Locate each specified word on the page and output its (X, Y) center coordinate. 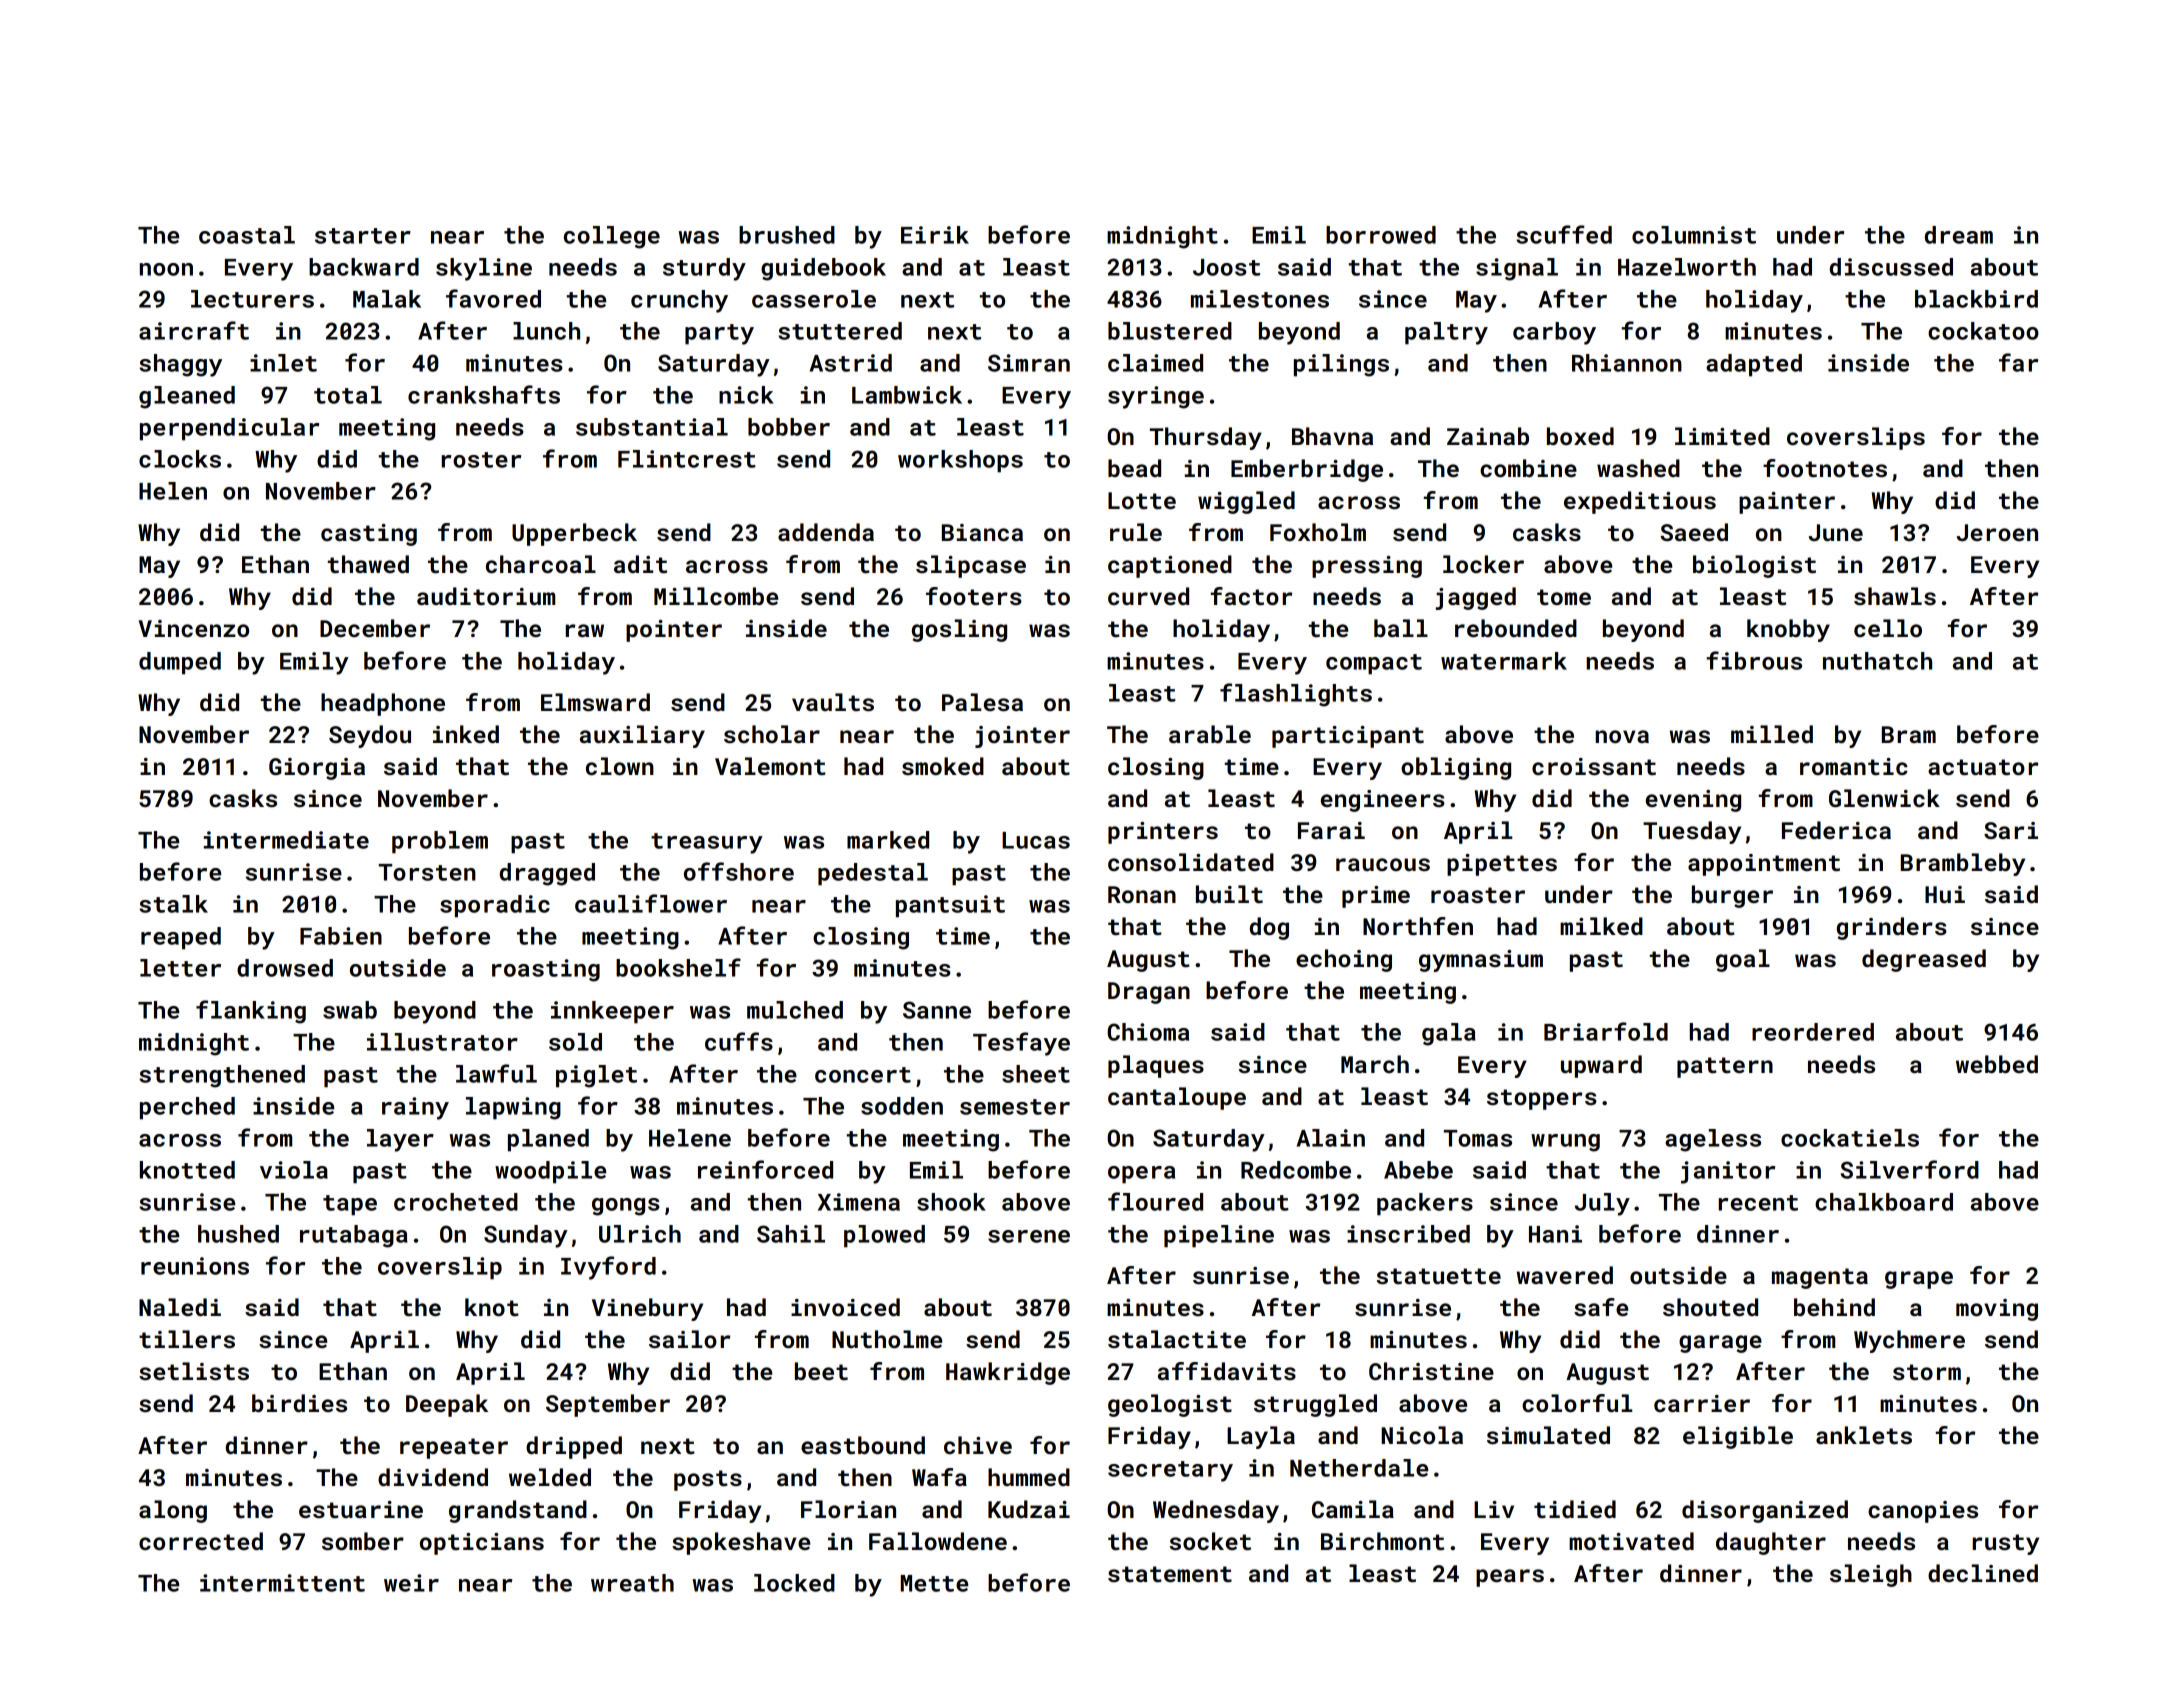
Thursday (1206, 438)
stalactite (1177, 1339)
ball (1401, 628)
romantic (1854, 766)
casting (369, 535)
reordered (1813, 1032)
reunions (195, 1266)
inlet (283, 363)
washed (1638, 468)
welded (550, 1477)
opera (1141, 1175)
